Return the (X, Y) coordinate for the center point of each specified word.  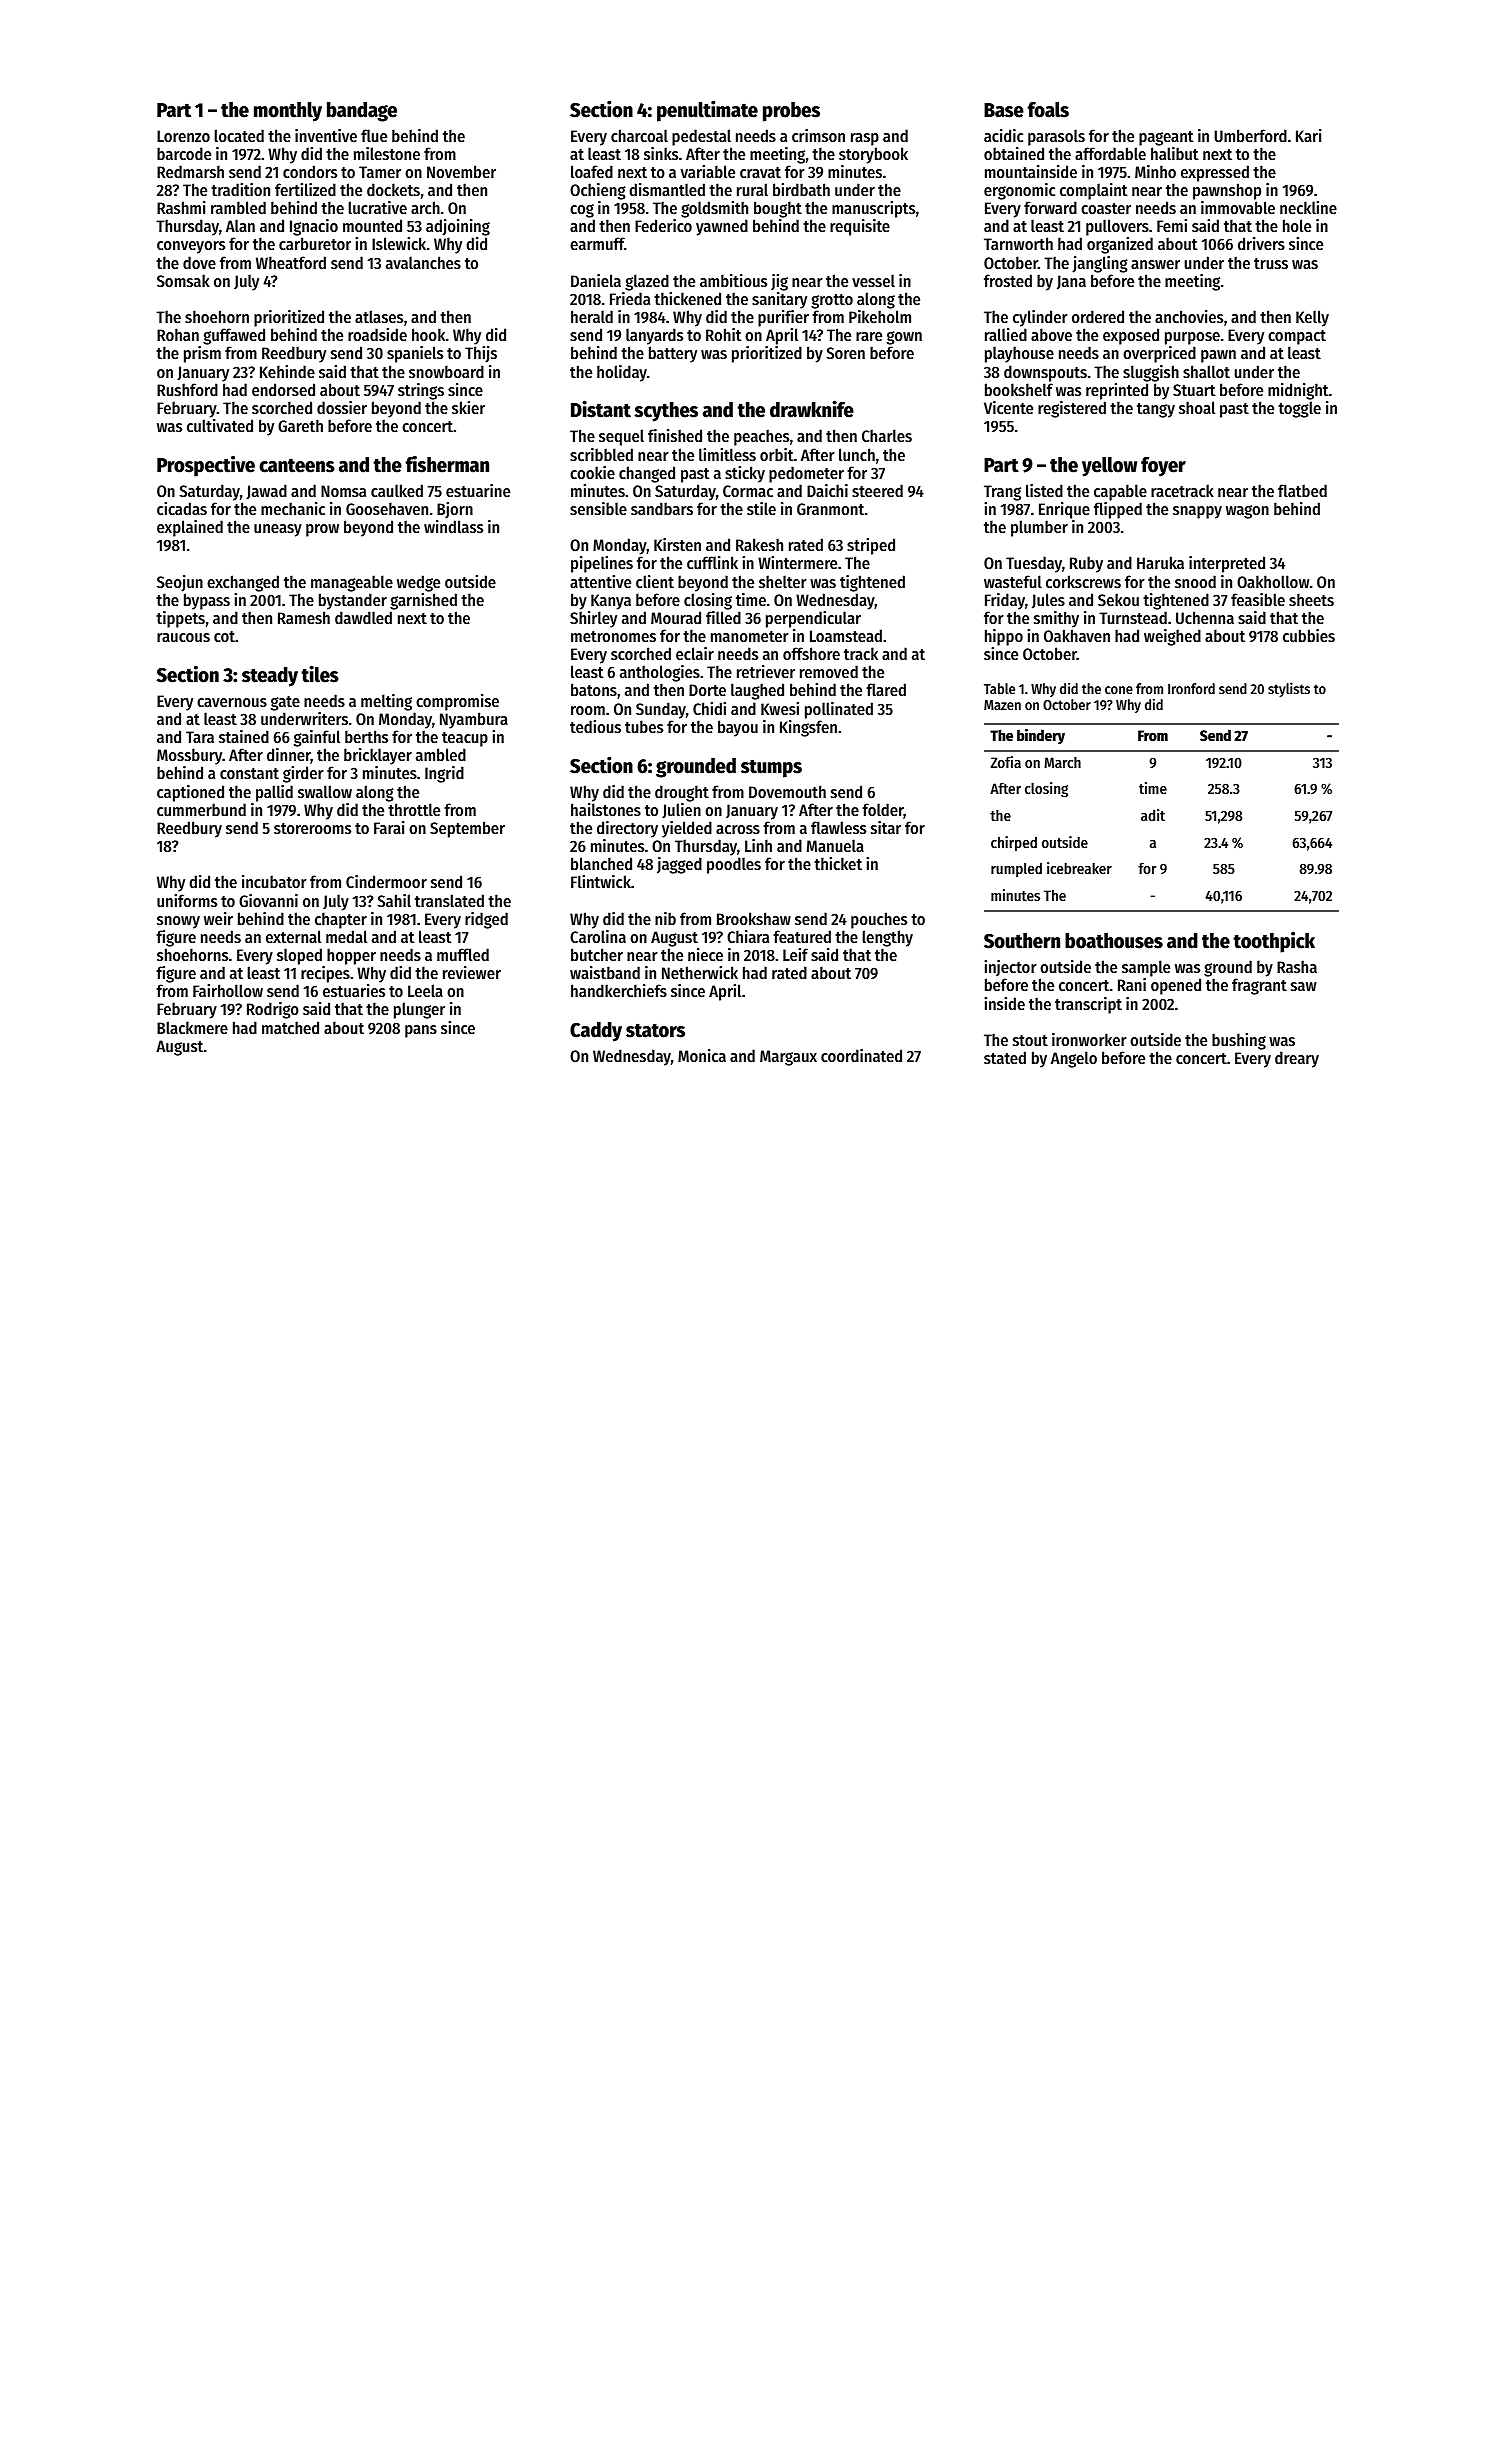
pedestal (701, 137)
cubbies (1309, 635)
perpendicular (813, 619)
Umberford (1250, 135)
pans (421, 1031)
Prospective (206, 466)
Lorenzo (183, 136)
